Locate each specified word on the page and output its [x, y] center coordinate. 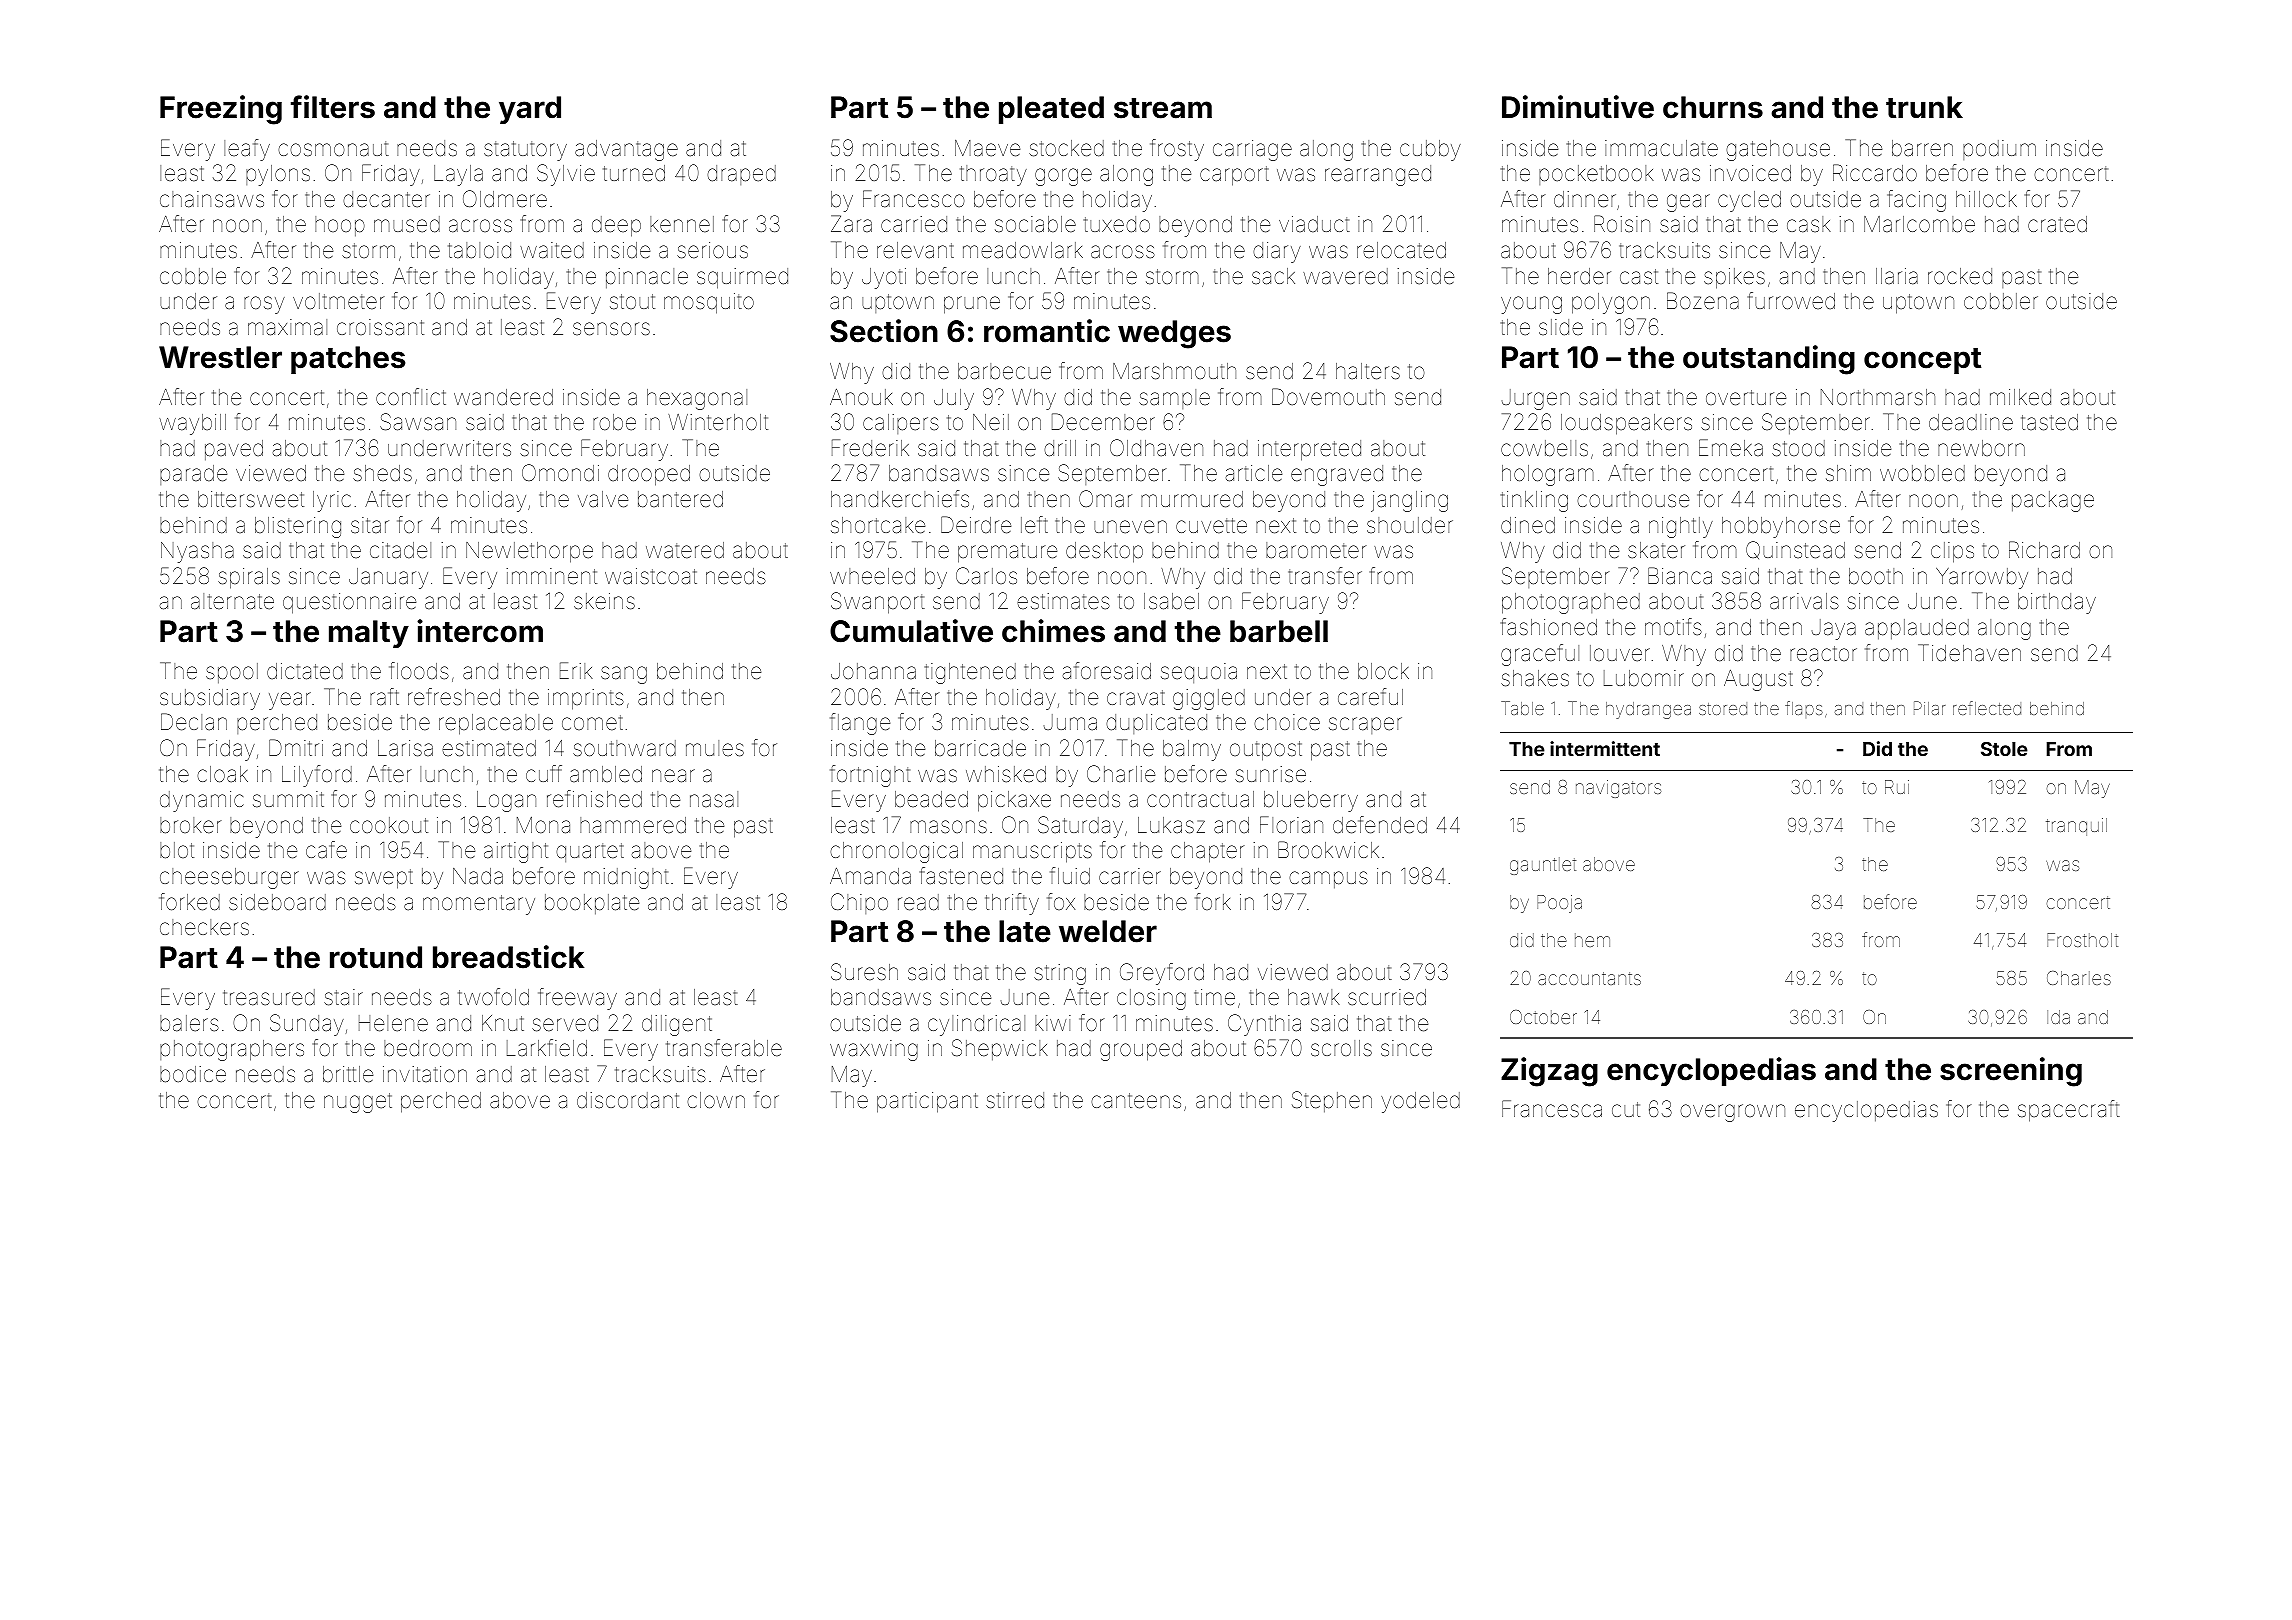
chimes [1053, 631]
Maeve [987, 148]
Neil [991, 422]
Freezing [221, 110]
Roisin [1622, 223]
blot [177, 850]
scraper [1365, 725]
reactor [1823, 654]
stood [1798, 448]
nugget [358, 1103]
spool [232, 673]
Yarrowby [1982, 578]
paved [234, 450]
